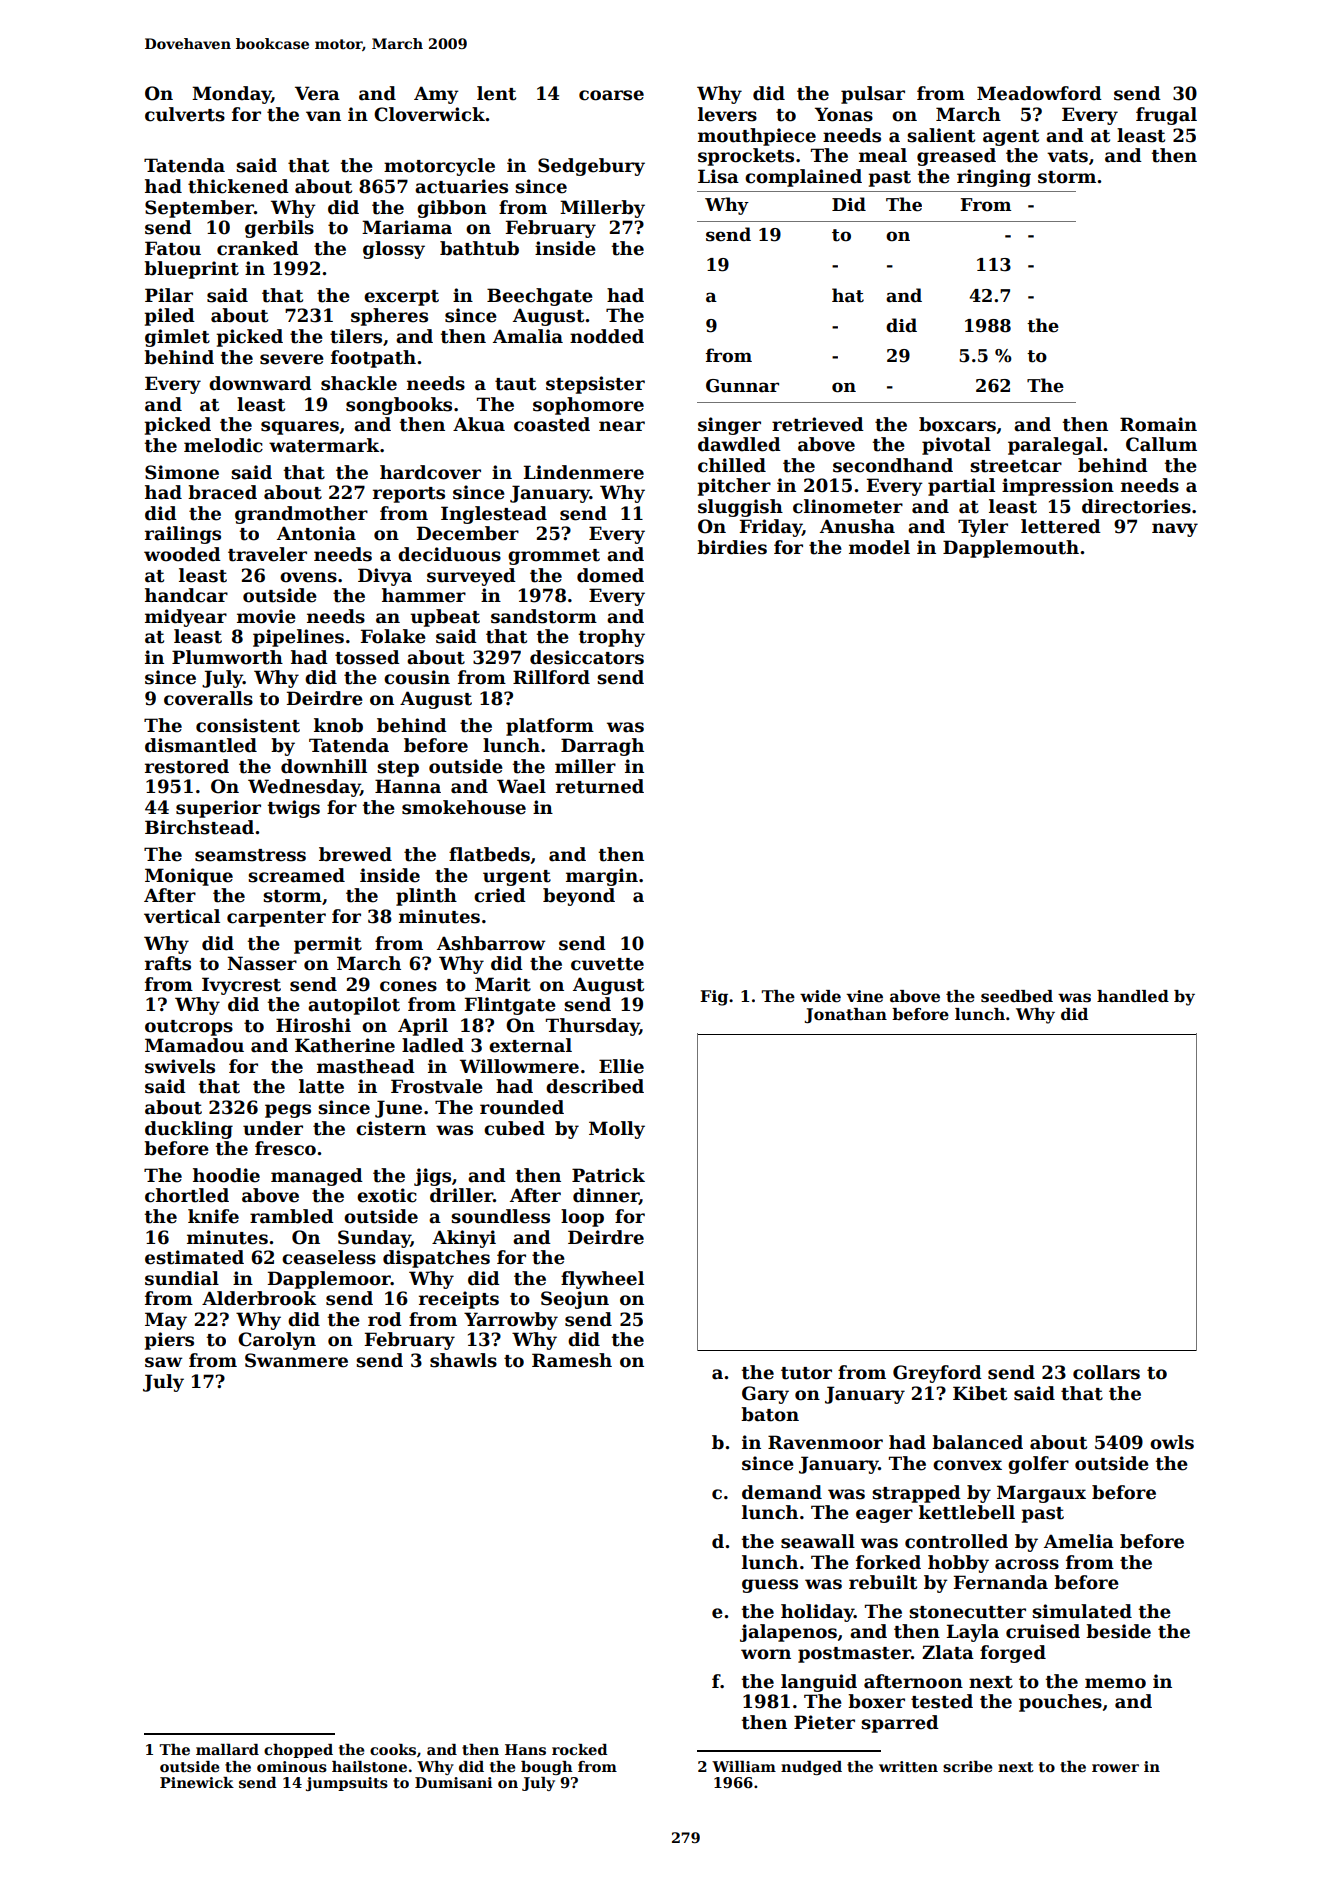  Describe the element at coordinates (408, 986) in the document. I see `cones` at that location.
